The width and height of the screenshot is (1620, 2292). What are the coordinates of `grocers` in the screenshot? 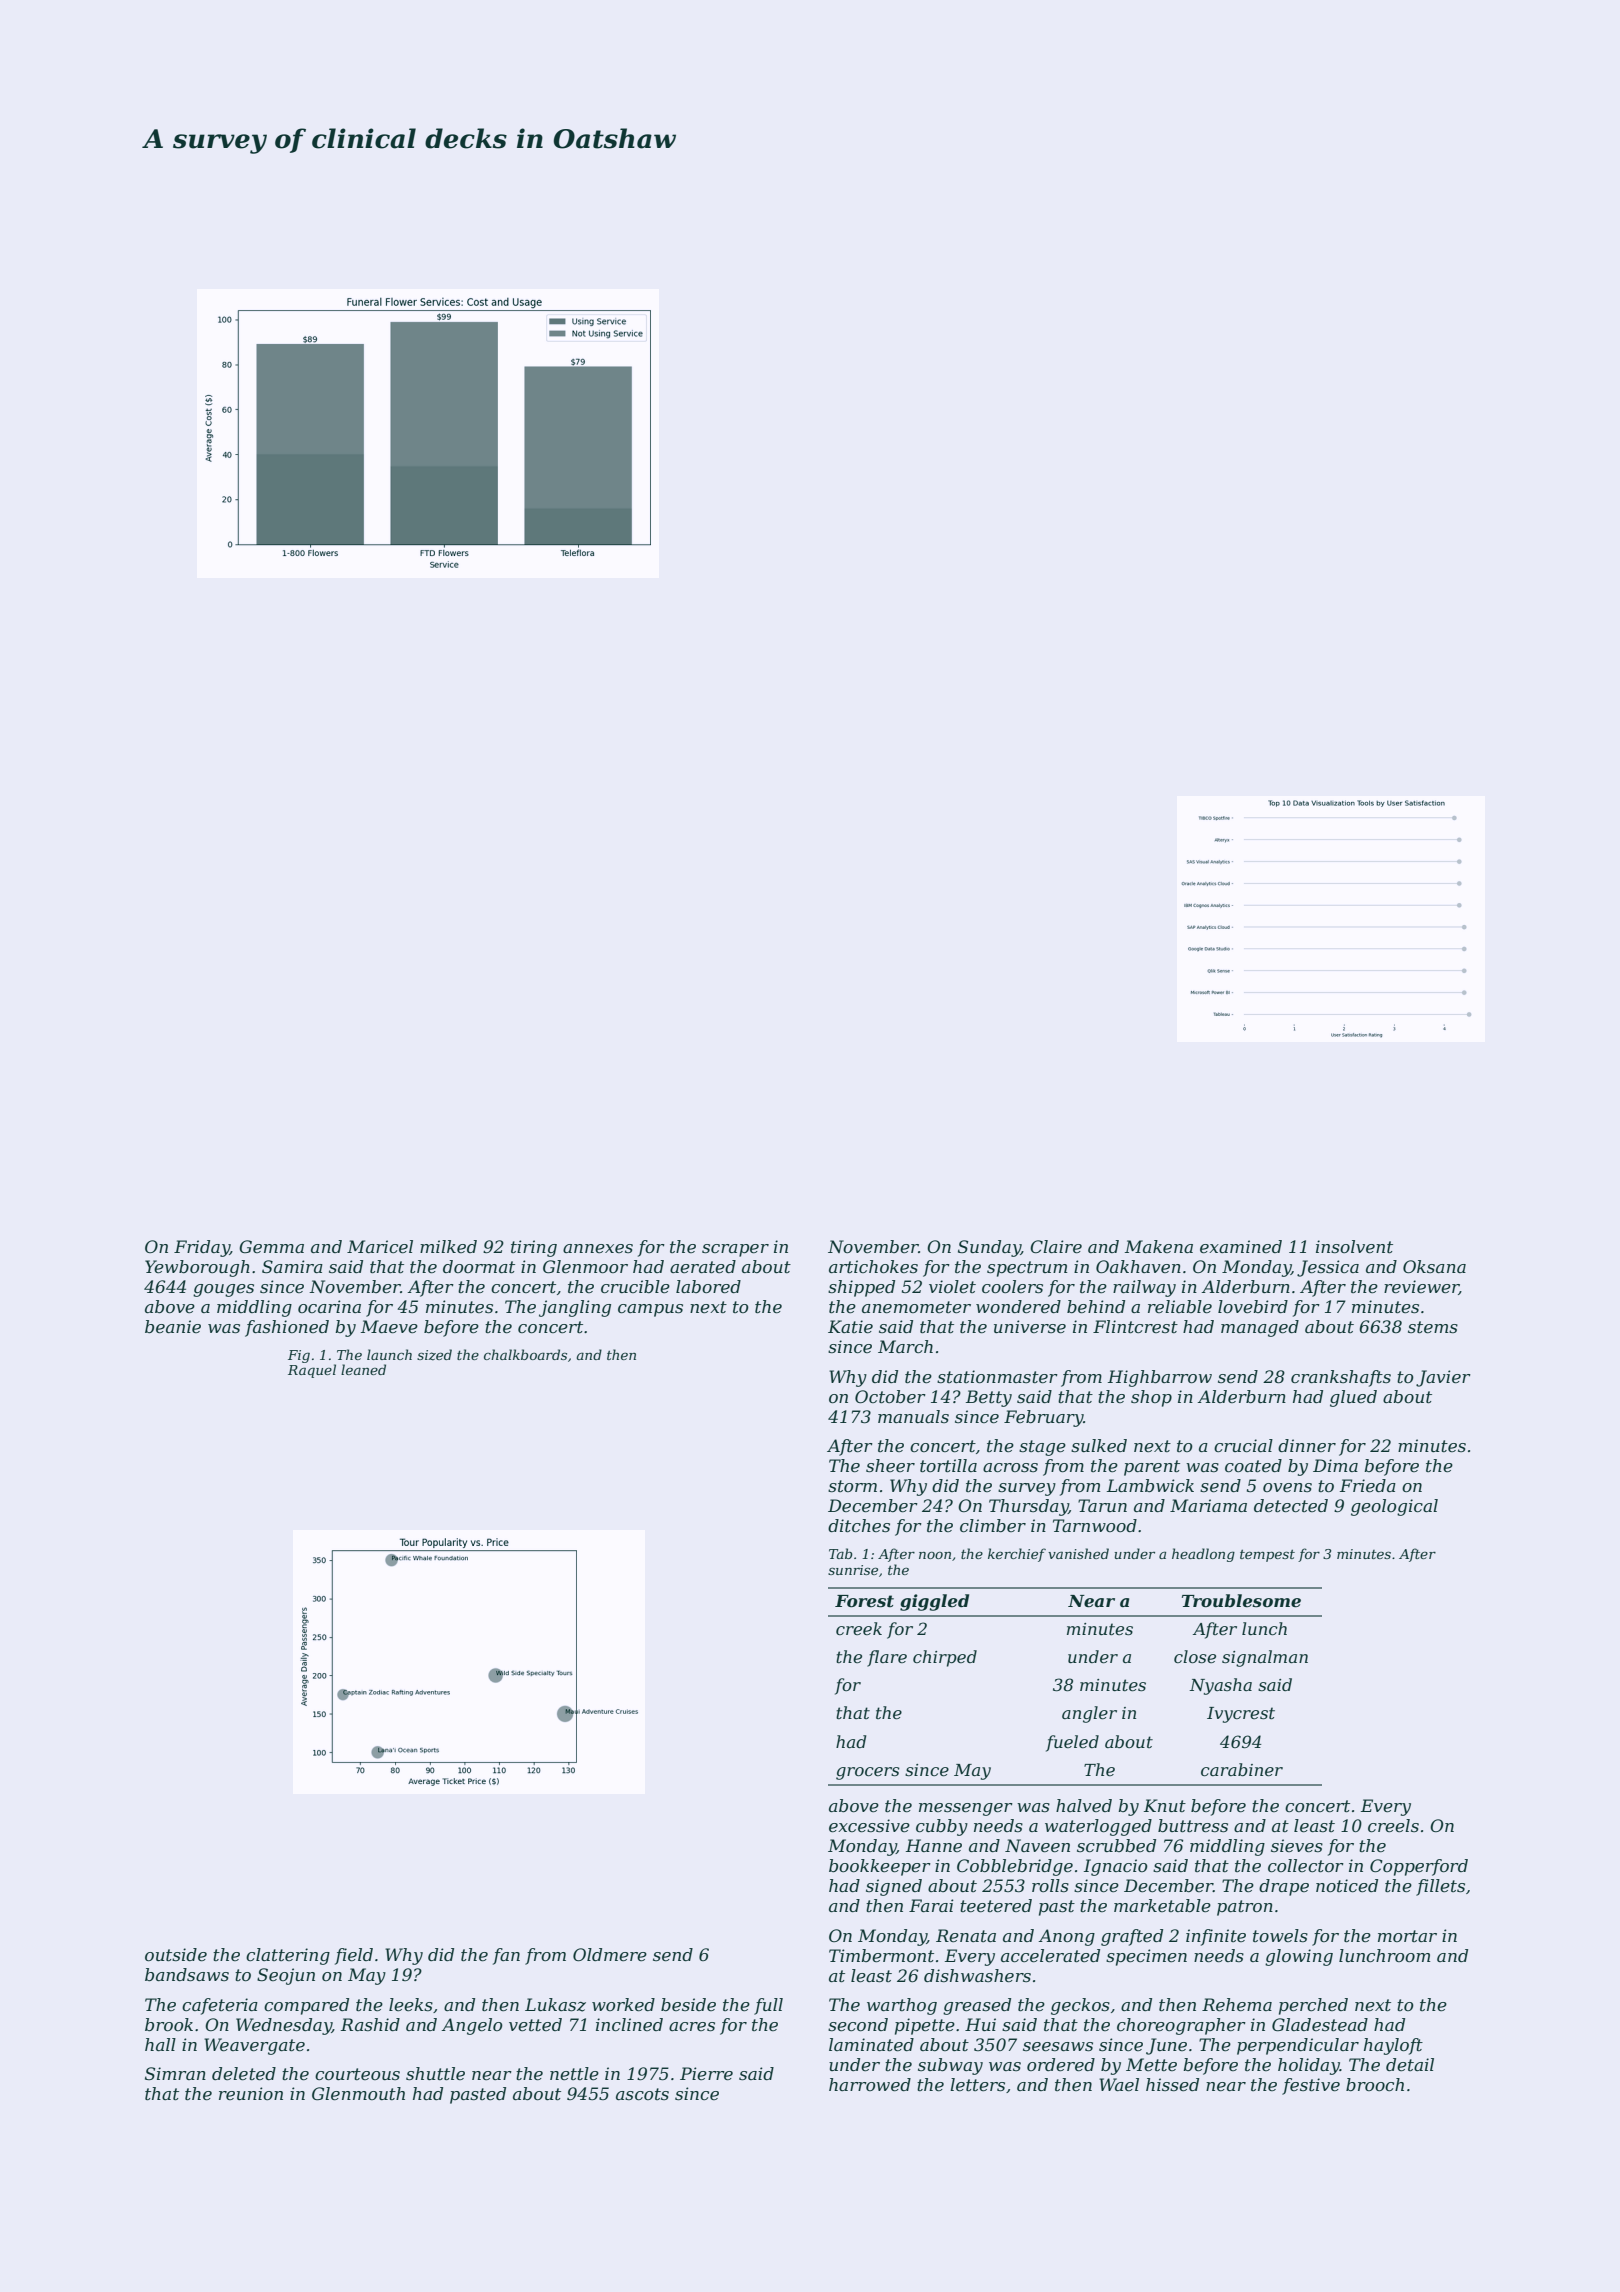 It's located at (868, 1773).
